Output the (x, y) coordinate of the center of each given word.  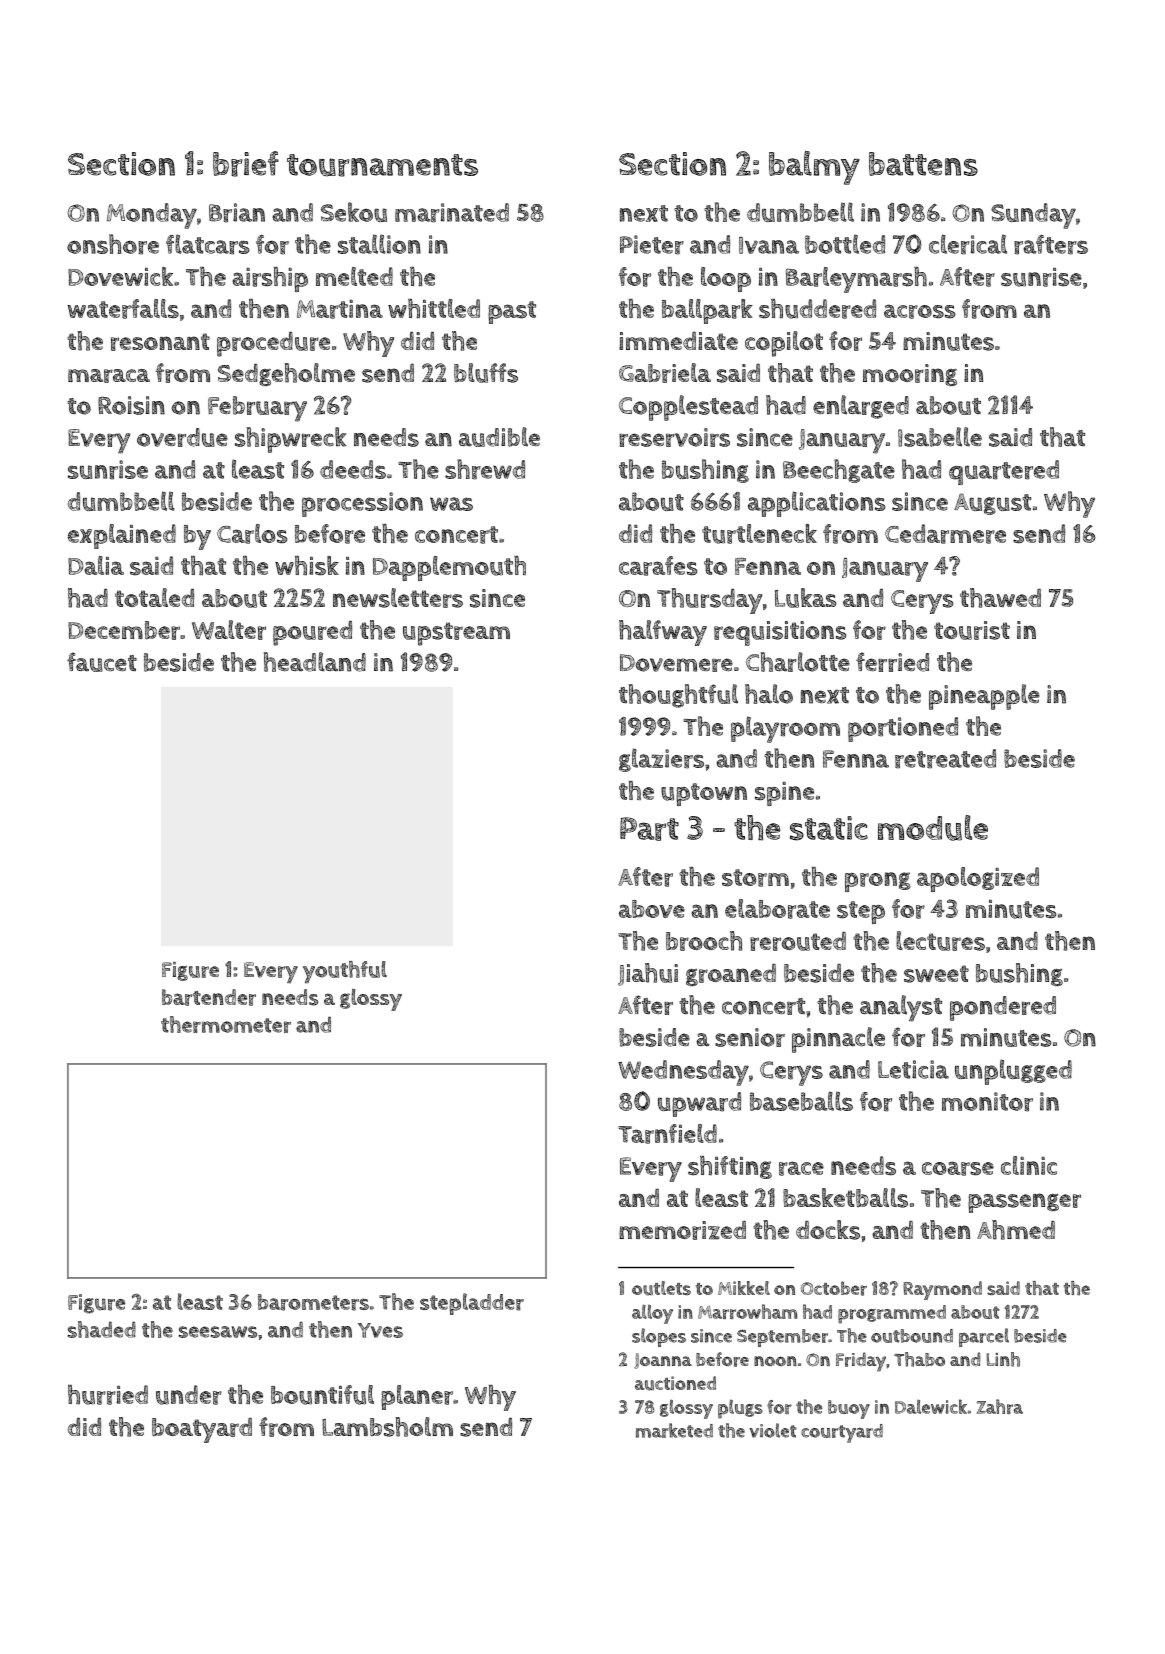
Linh (1003, 1359)
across (920, 311)
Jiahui (648, 974)
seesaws (218, 1332)
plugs (740, 1409)
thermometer (226, 1024)
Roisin (131, 405)
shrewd (485, 469)
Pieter (652, 245)
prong (878, 882)
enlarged (861, 407)
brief (246, 164)
